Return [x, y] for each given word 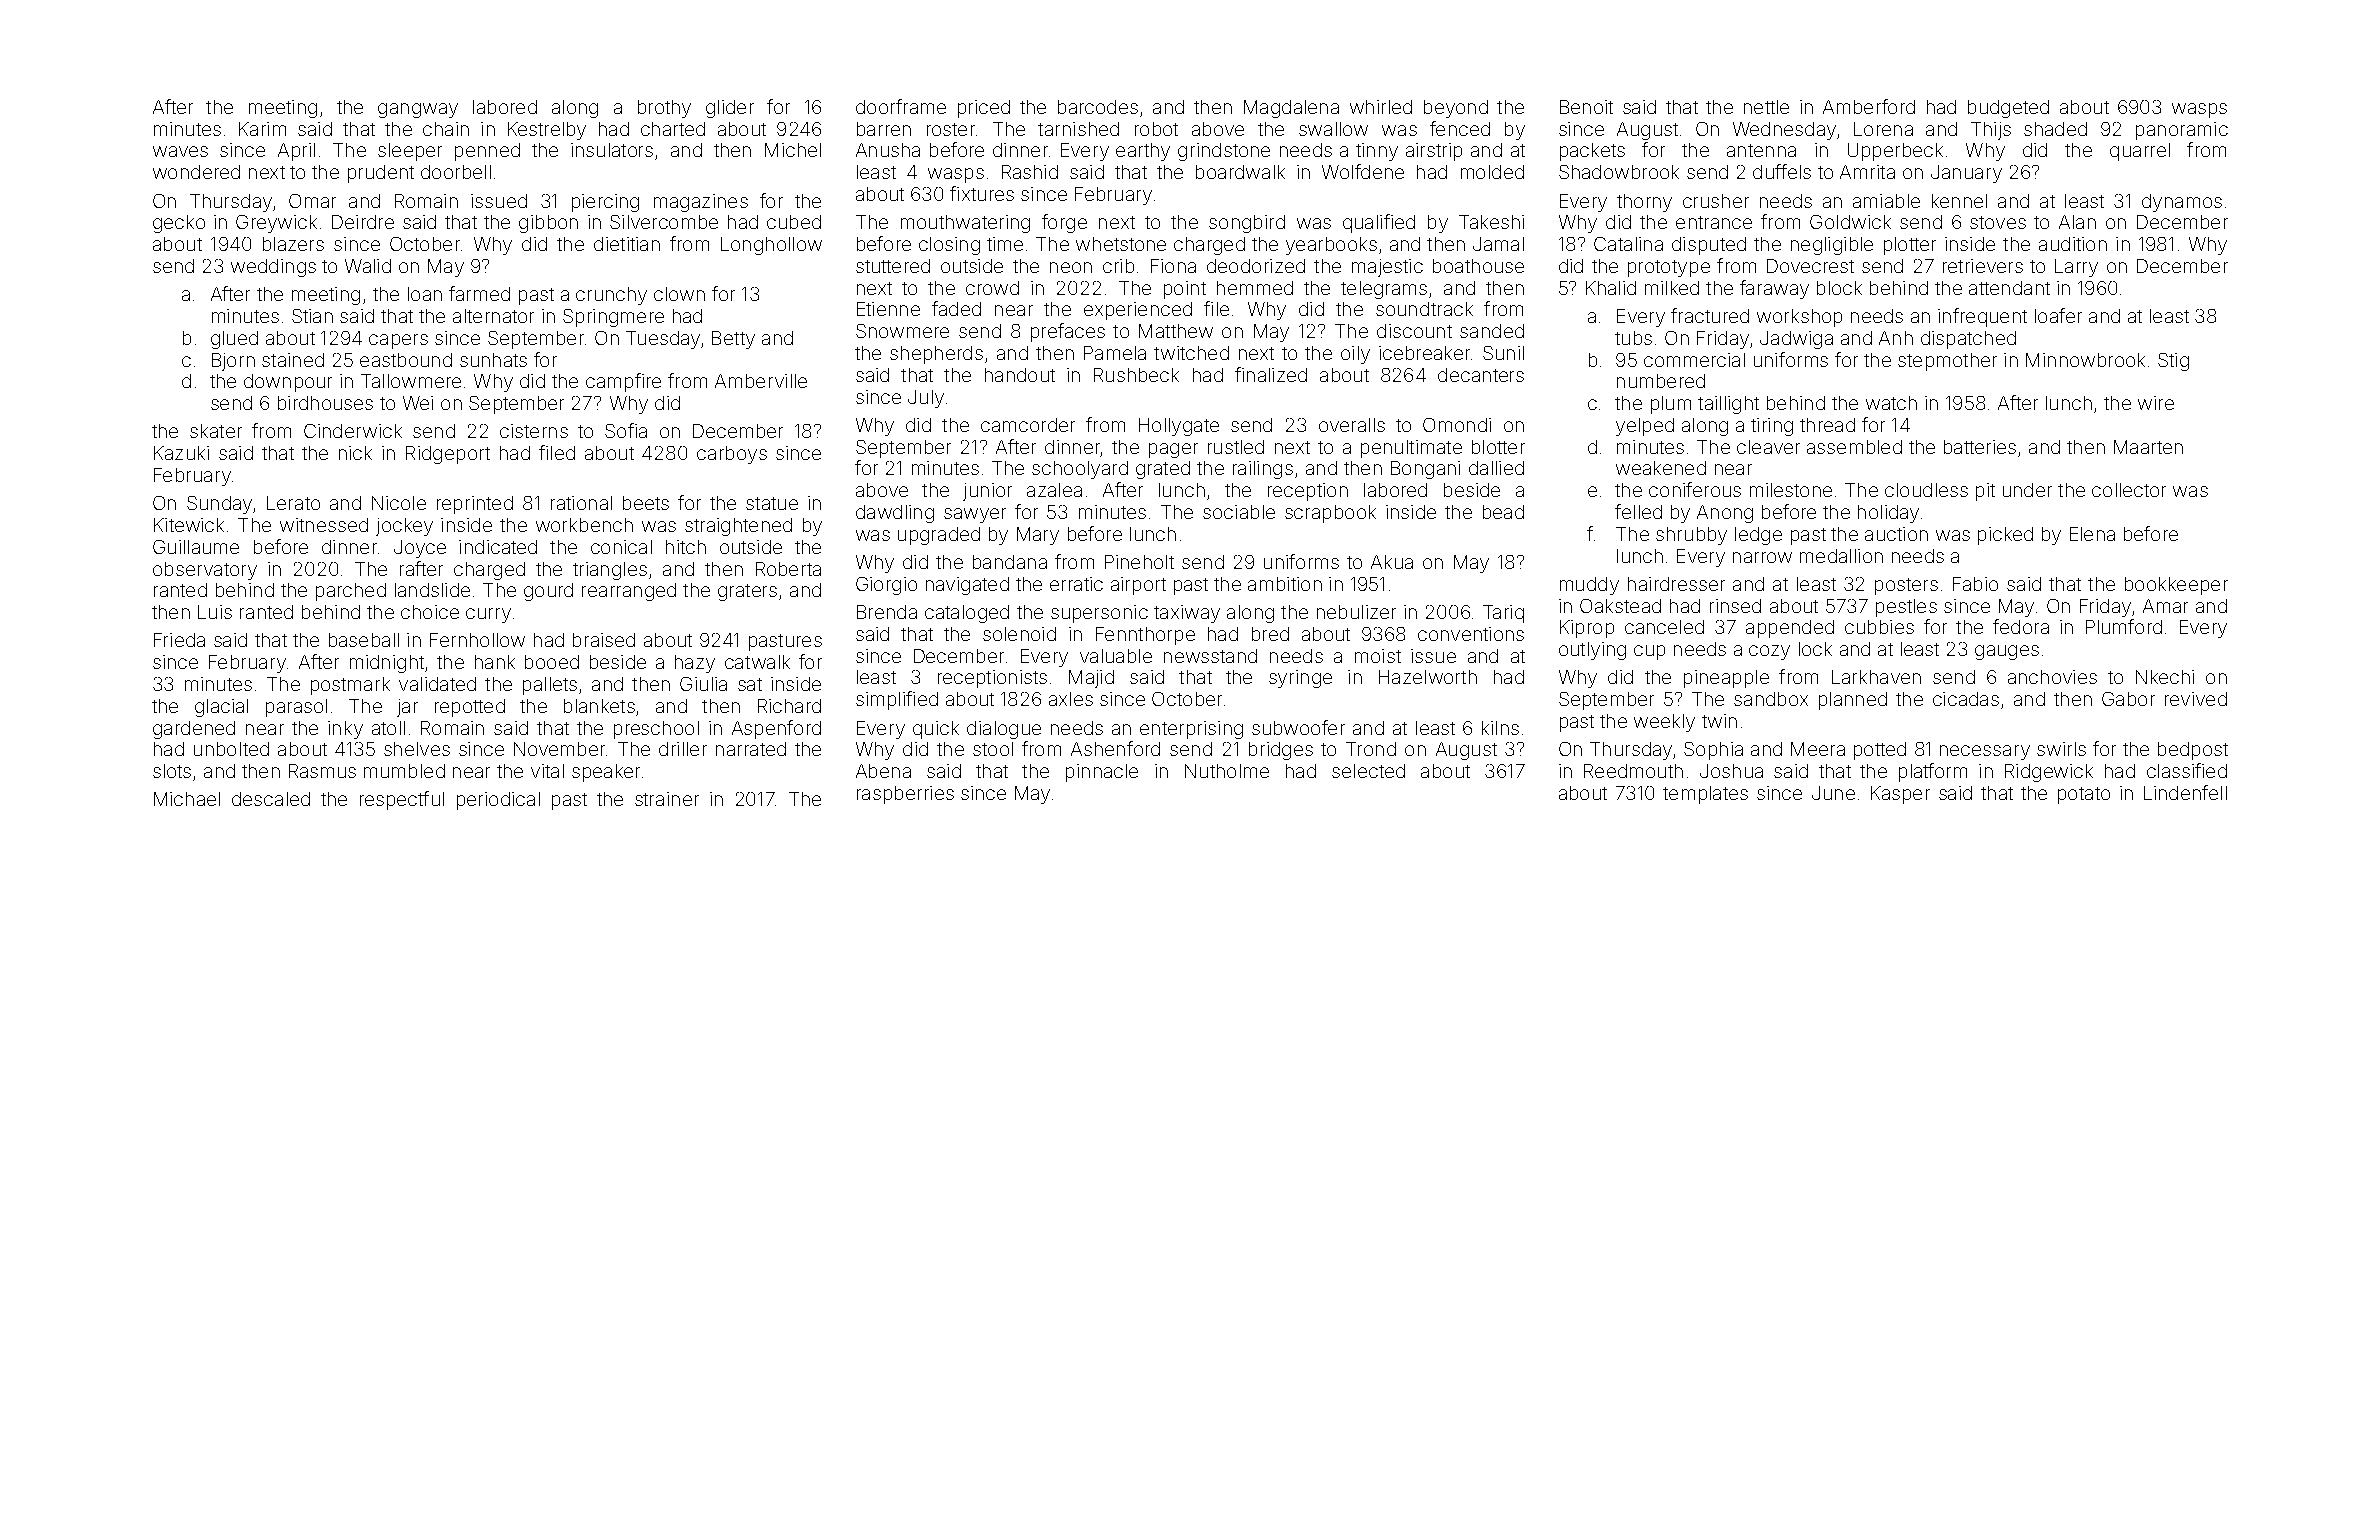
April [296, 152]
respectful [402, 800]
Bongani [1425, 470]
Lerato [293, 503]
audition [2073, 244]
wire [2156, 403]
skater [216, 431]
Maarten [2148, 447]
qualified [1379, 223]
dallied [1496, 468]
